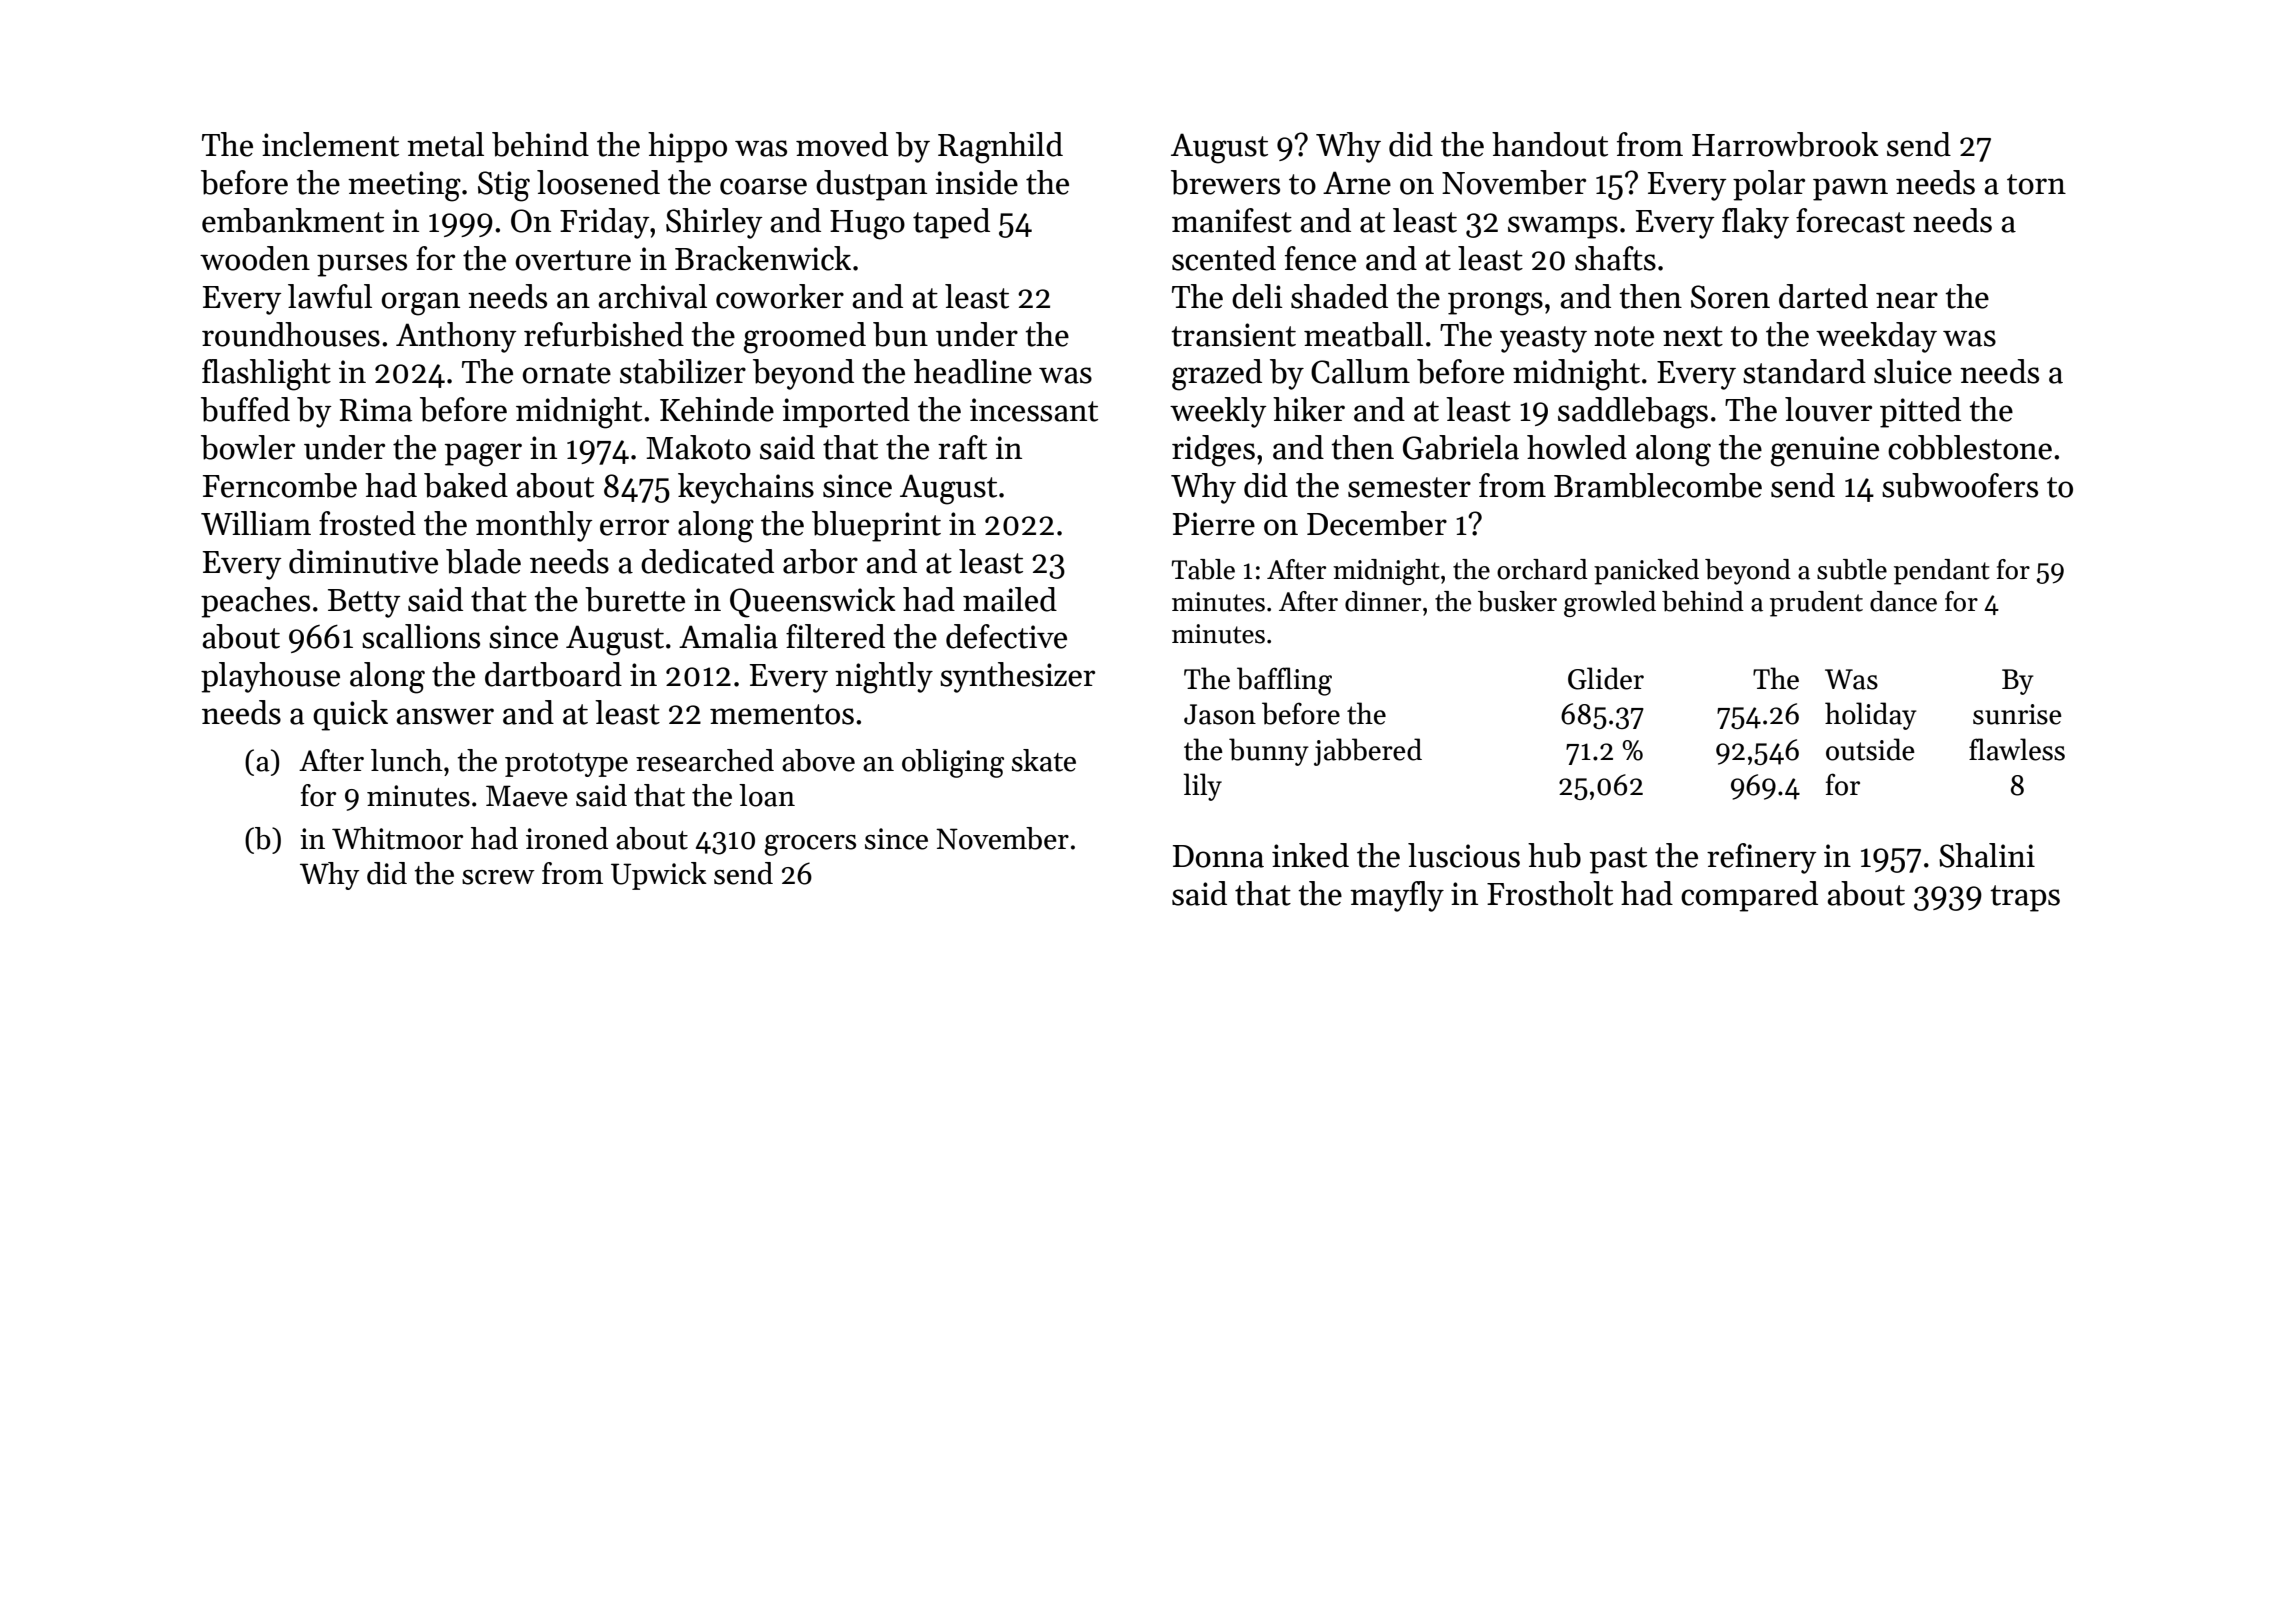 This screenshot has width=2292, height=1620. Describe the element at coordinates (1960, 485) in the screenshot. I see `subwoofers` at that location.
